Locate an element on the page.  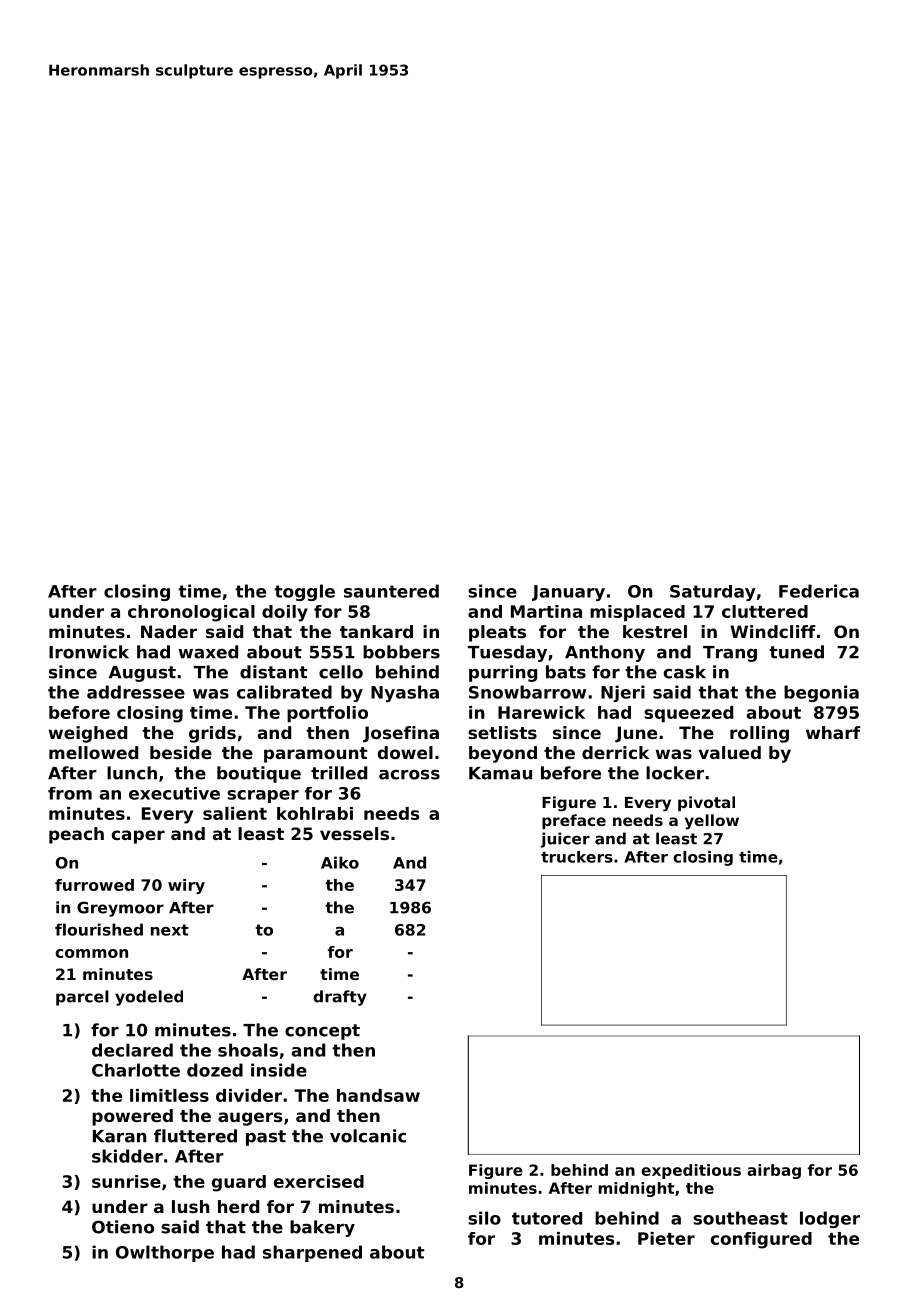
across is located at coordinates (409, 775).
